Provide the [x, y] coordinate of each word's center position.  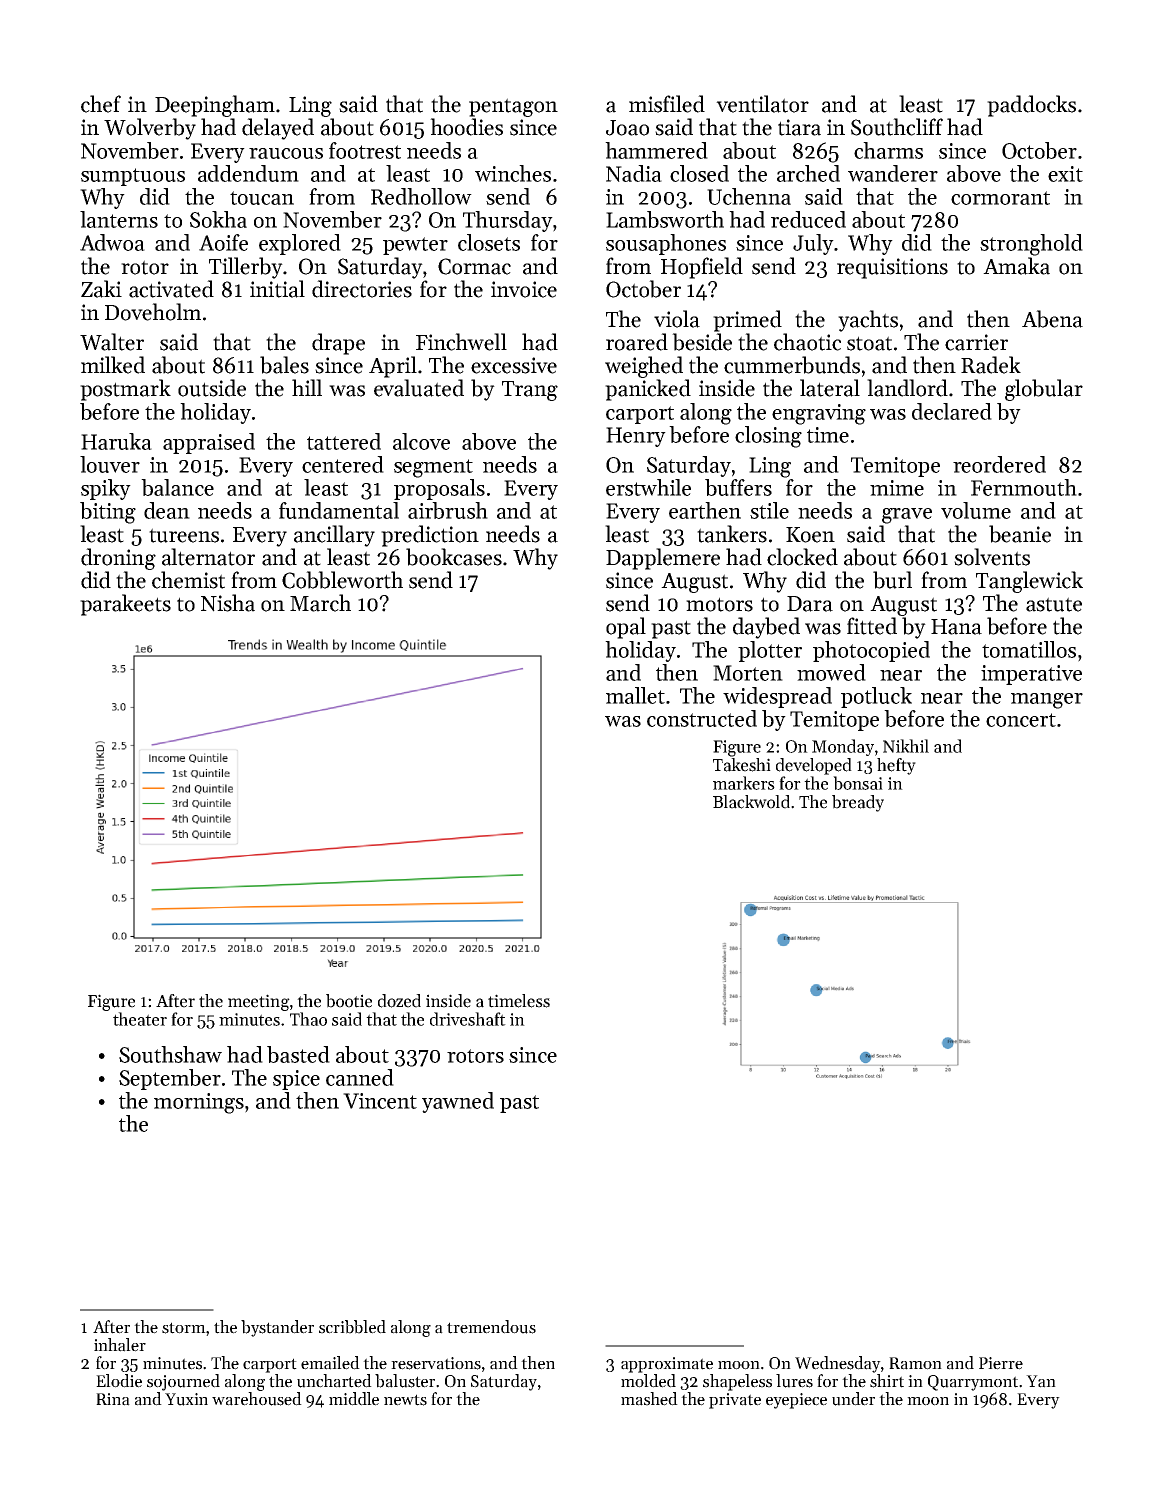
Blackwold [751, 802]
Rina [113, 1399]
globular [1044, 390]
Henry [636, 437]
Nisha [228, 603]
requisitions [892, 268]
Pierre [1001, 1363]
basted [298, 1054]
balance [177, 487]
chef [101, 104]
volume [976, 510]
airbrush [448, 510]
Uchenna [749, 196]
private [735, 1401]
